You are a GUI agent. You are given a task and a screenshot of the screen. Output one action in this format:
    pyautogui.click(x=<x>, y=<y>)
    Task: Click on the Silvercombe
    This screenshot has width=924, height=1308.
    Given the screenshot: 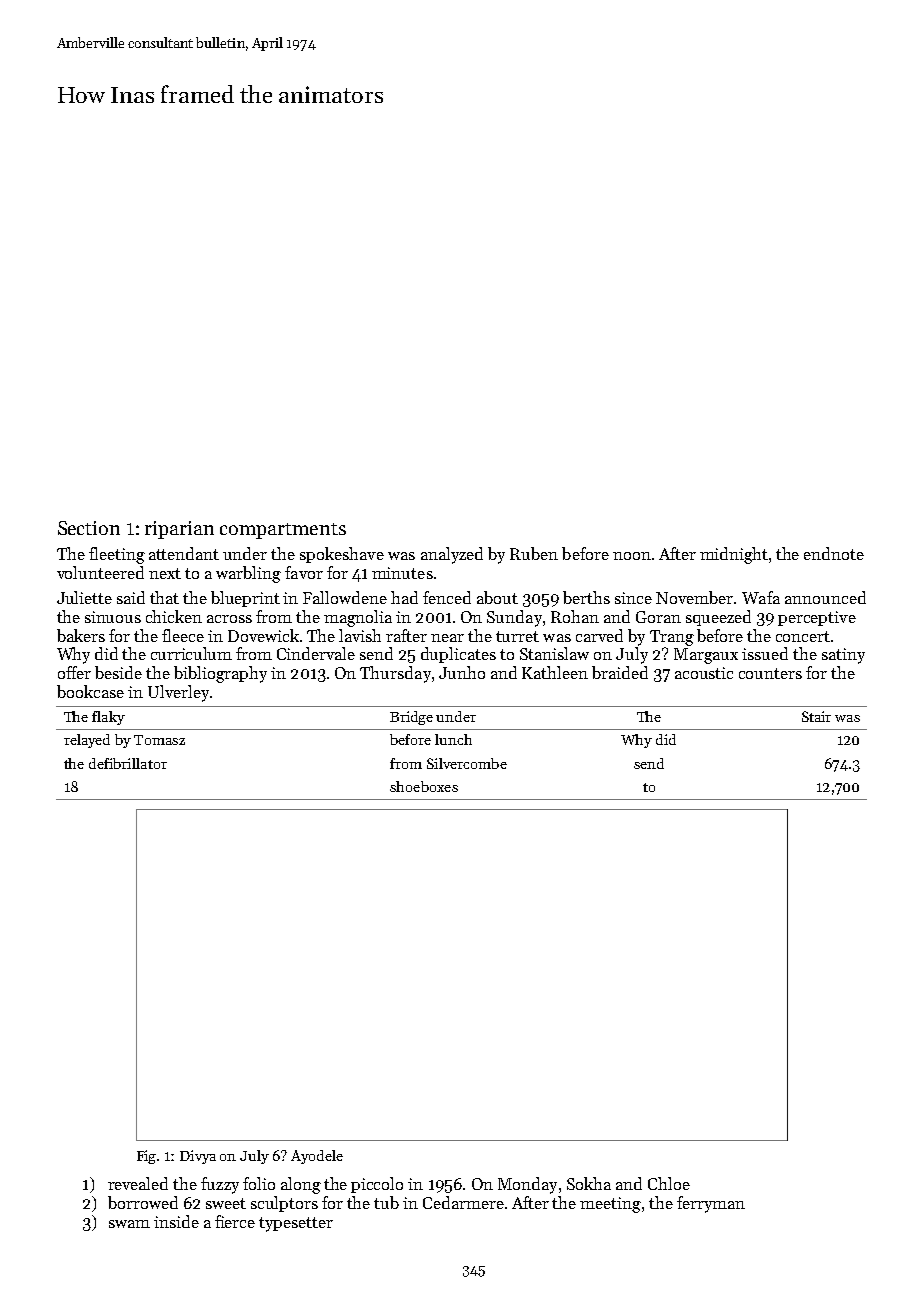 What is the action you would take?
    pyautogui.click(x=467, y=763)
